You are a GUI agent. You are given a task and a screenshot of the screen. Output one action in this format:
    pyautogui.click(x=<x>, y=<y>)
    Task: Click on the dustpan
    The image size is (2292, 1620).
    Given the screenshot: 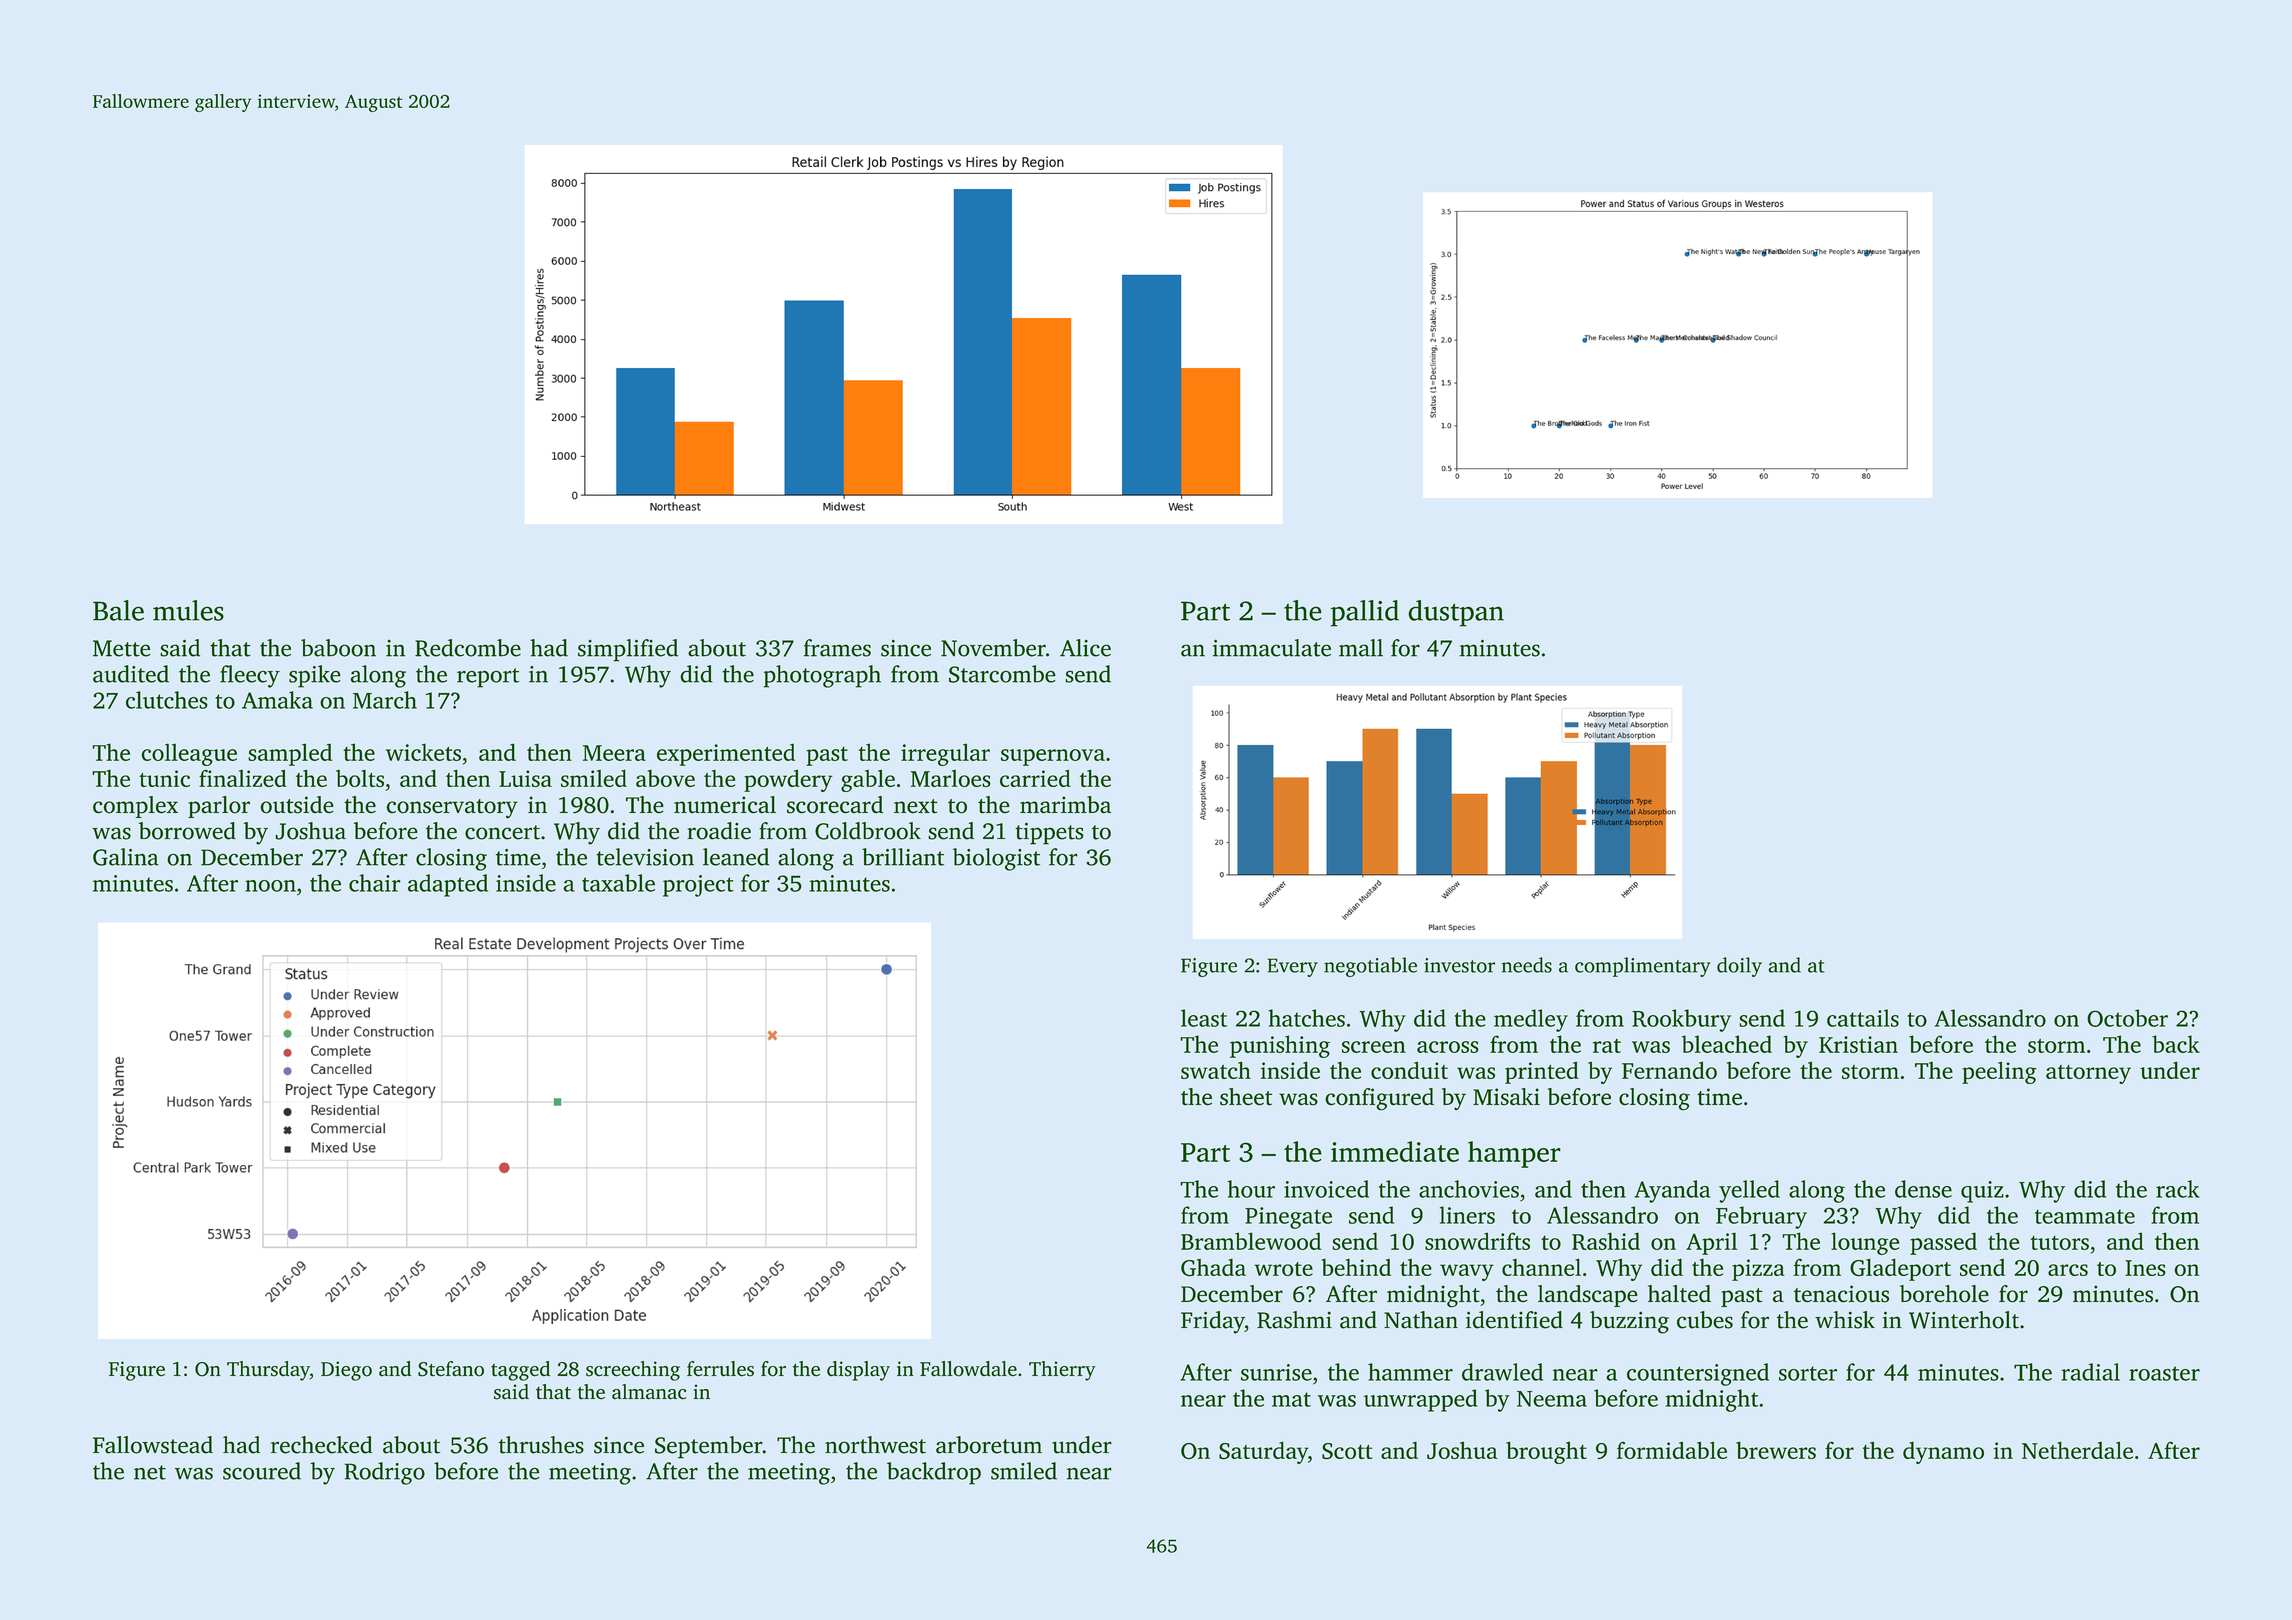 What is the action you would take?
    pyautogui.click(x=1456, y=613)
